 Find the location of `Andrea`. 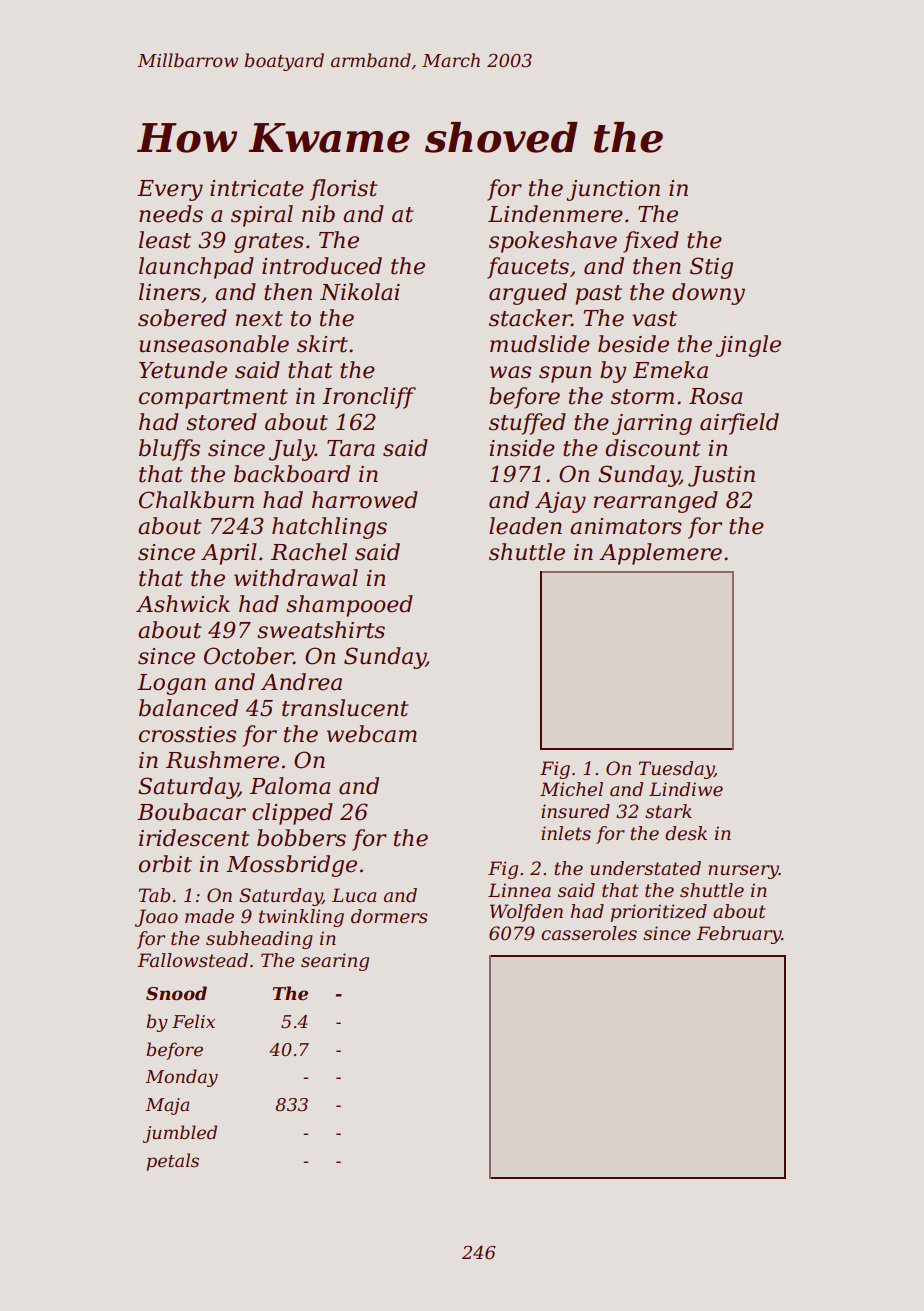

Andrea is located at coordinates (301, 682).
